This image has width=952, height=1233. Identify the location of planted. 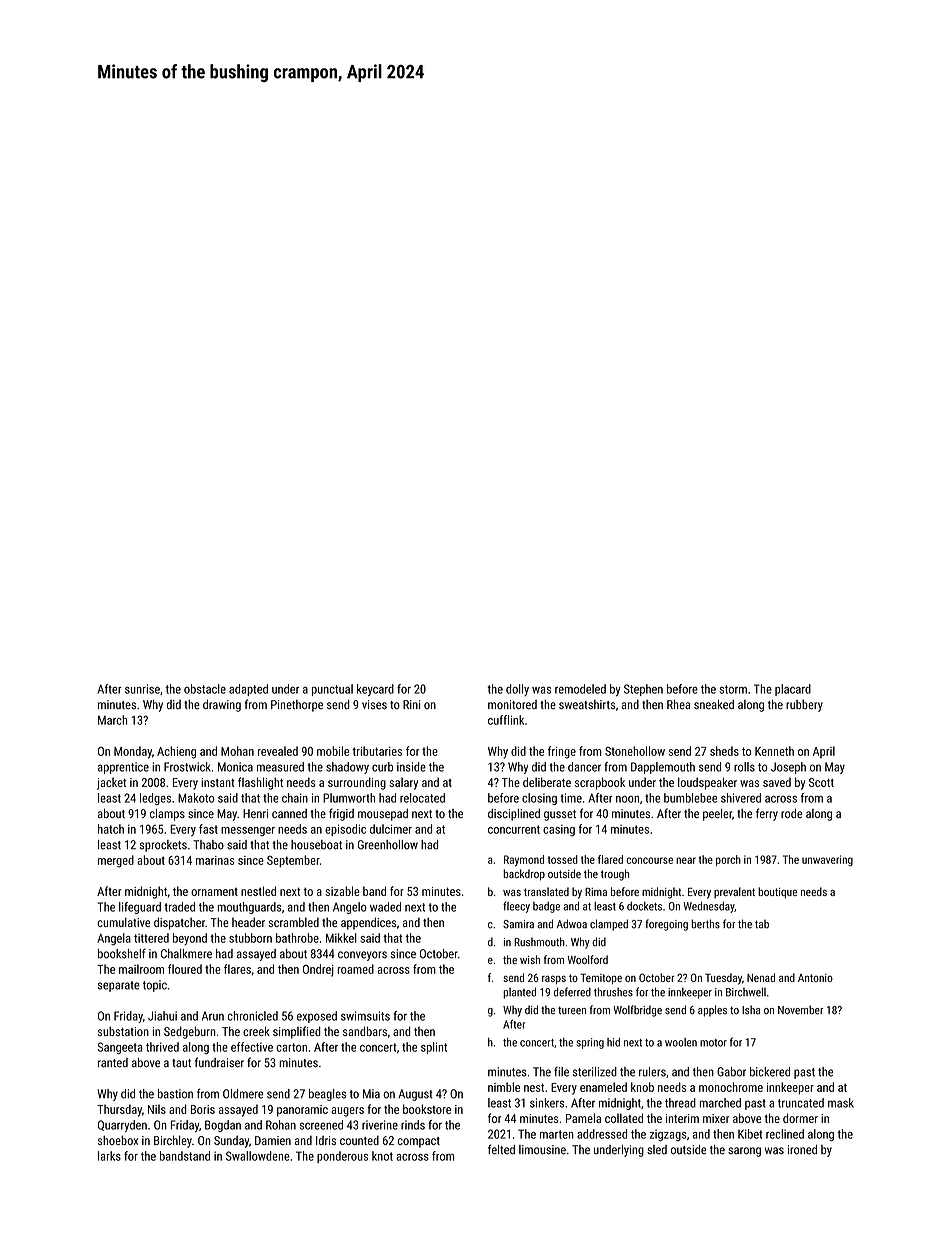
(519, 993).
